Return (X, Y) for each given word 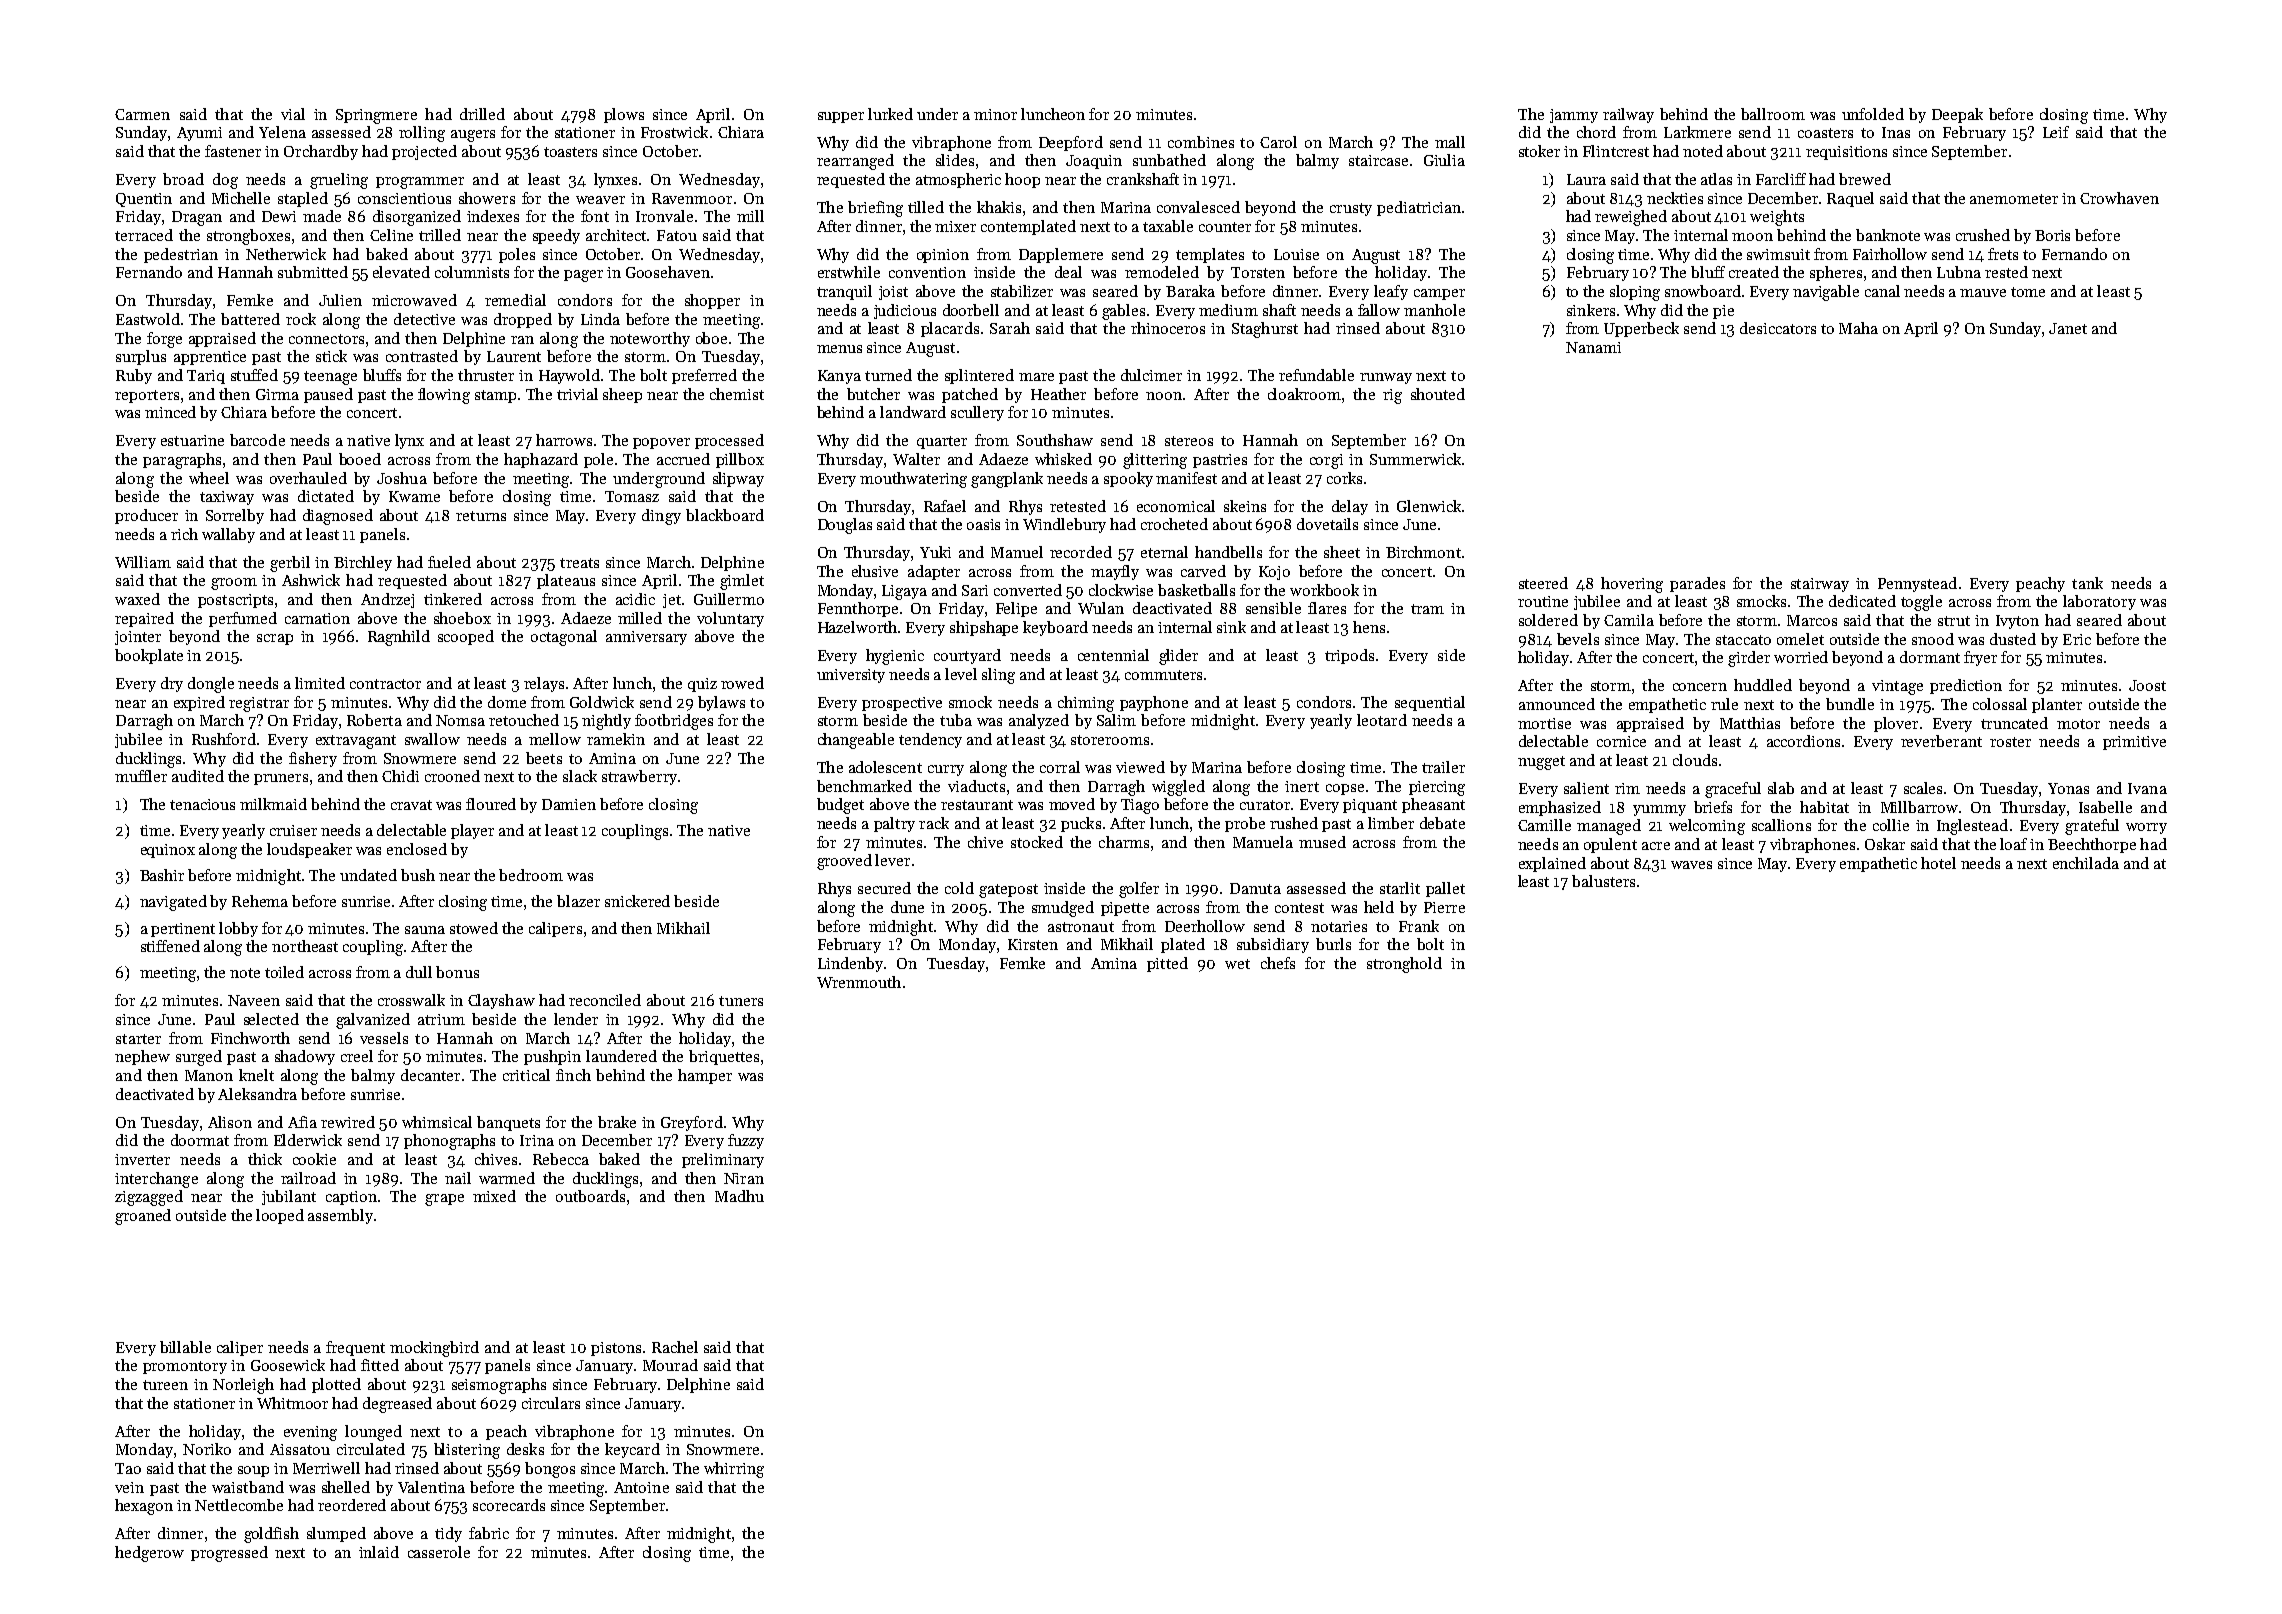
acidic (635, 599)
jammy (1574, 116)
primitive (2134, 743)
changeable (856, 741)
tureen (165, 1385)
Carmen (142, 114)
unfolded (1873, 114)
